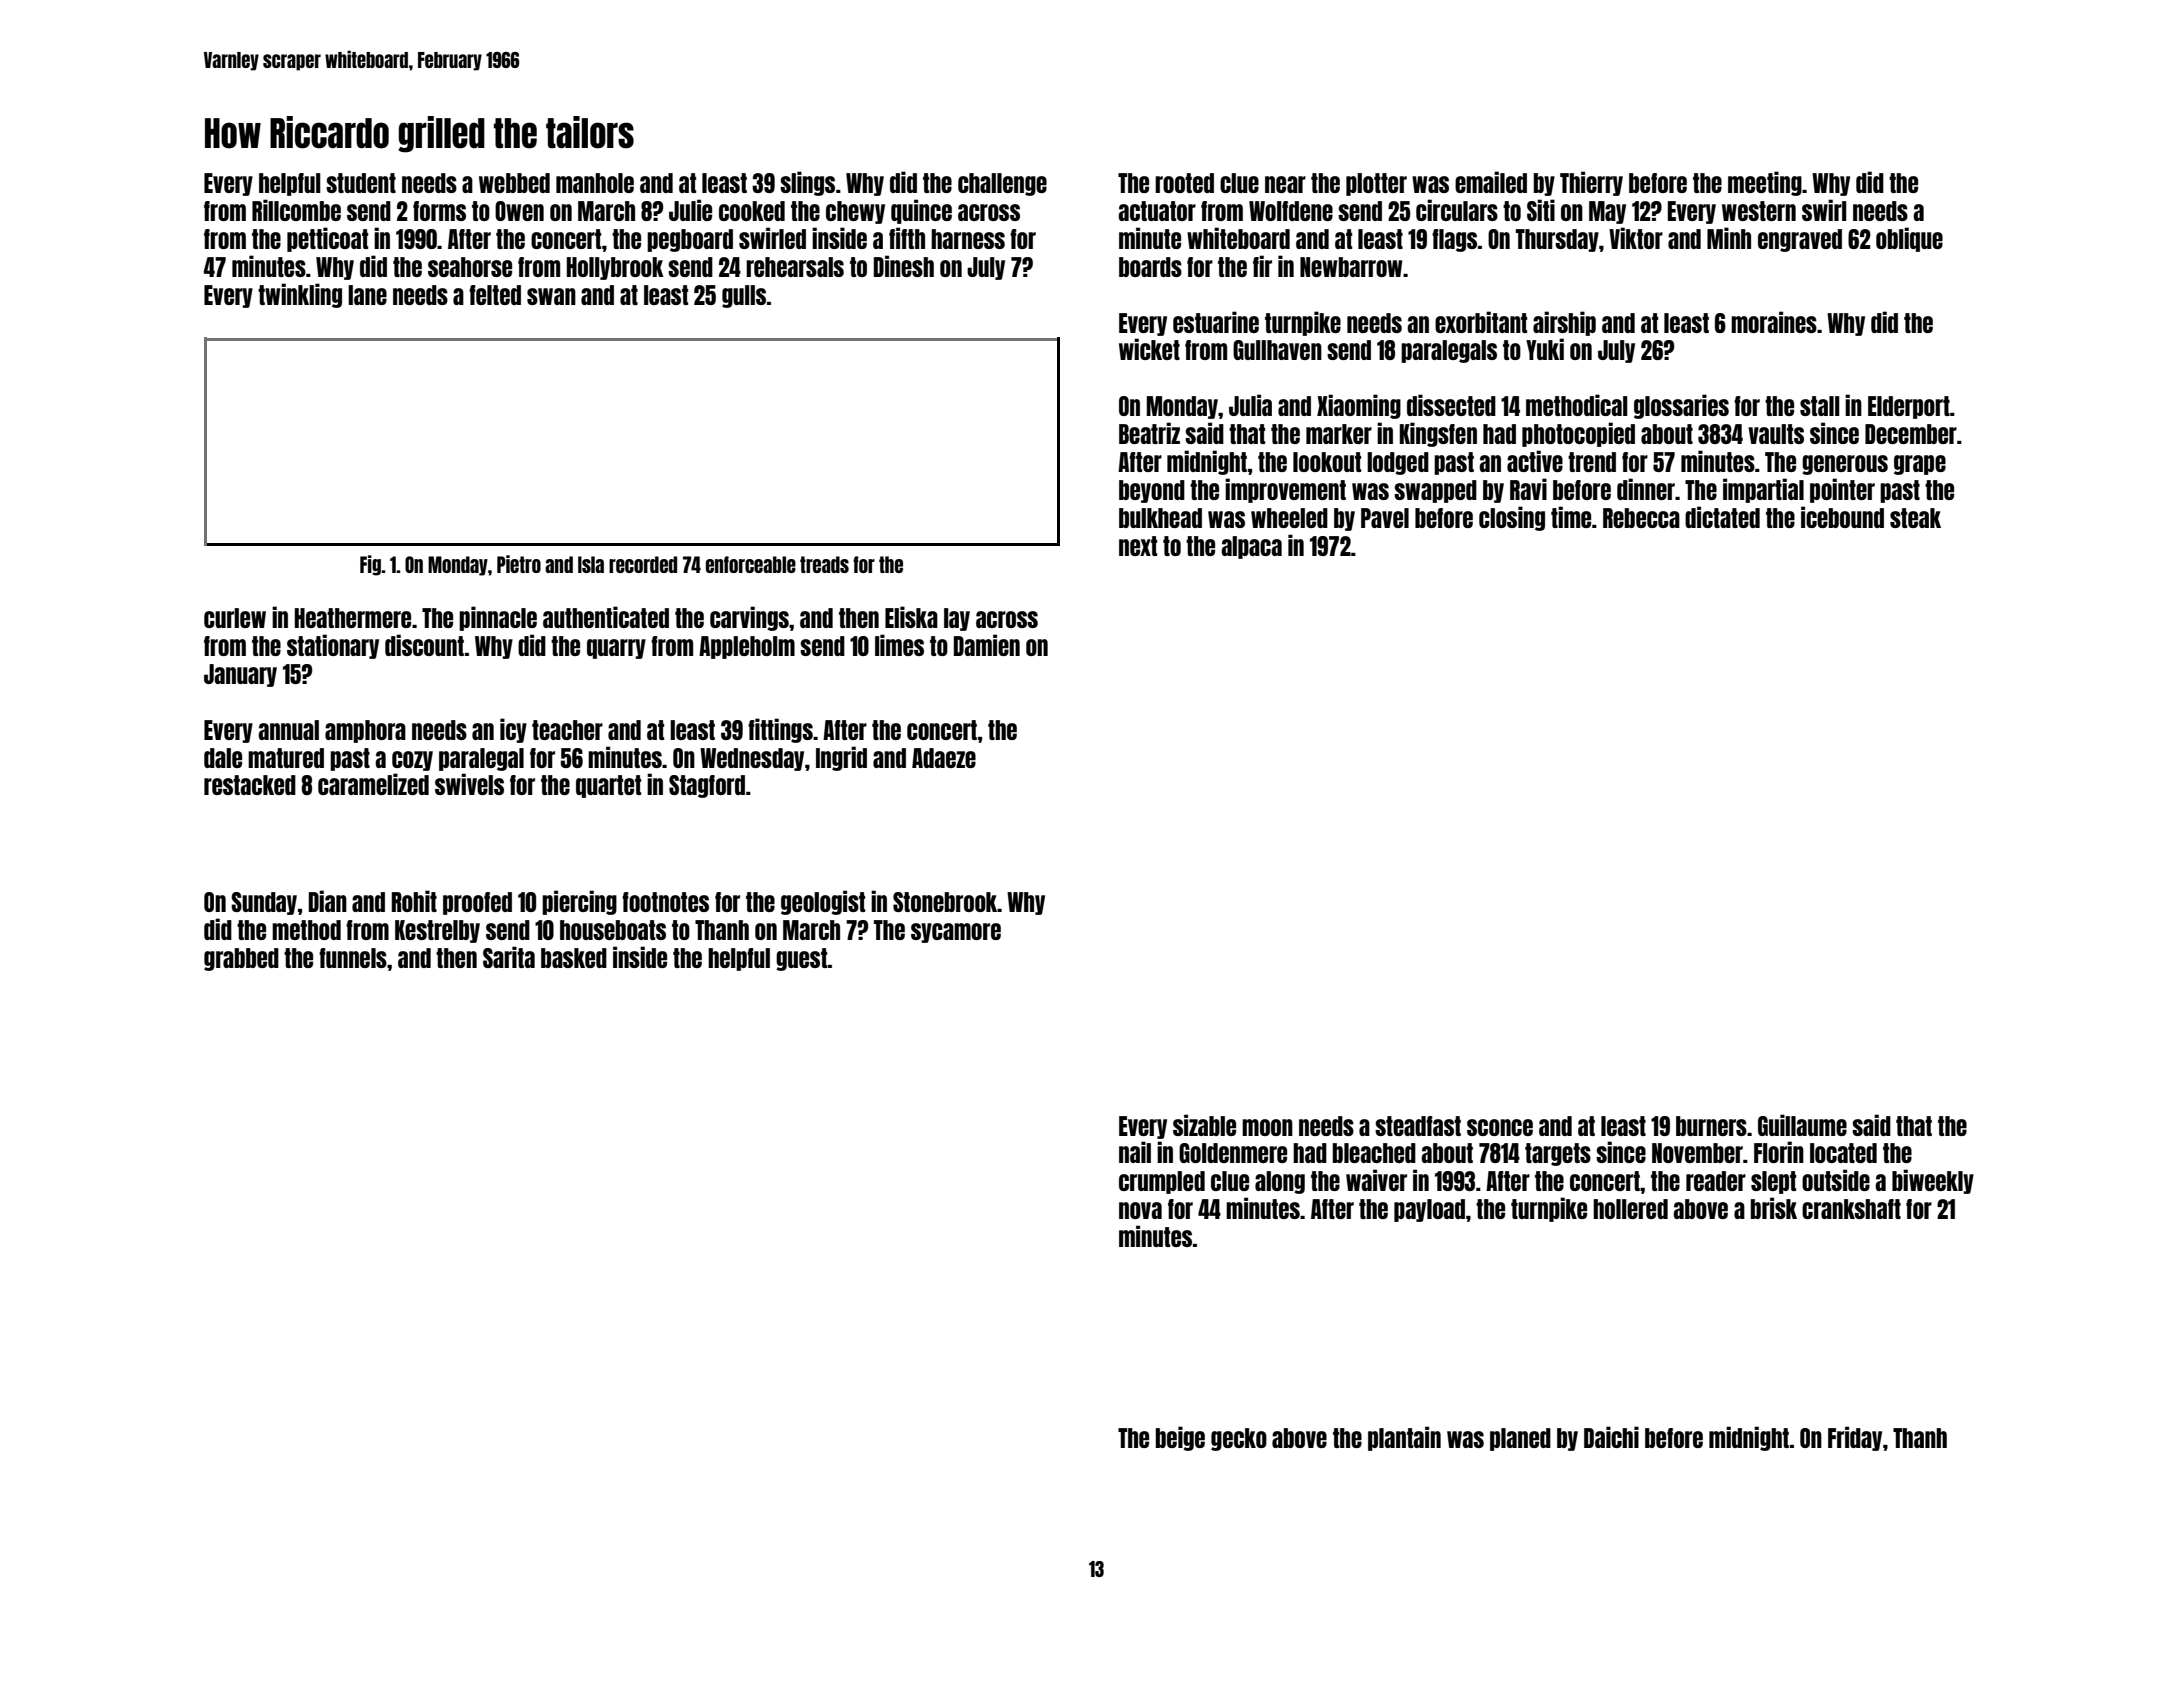 This document has height=1683, width=2178. Describe the element at coordinates (370, 565) in the document. I see `Fig` at that location.
